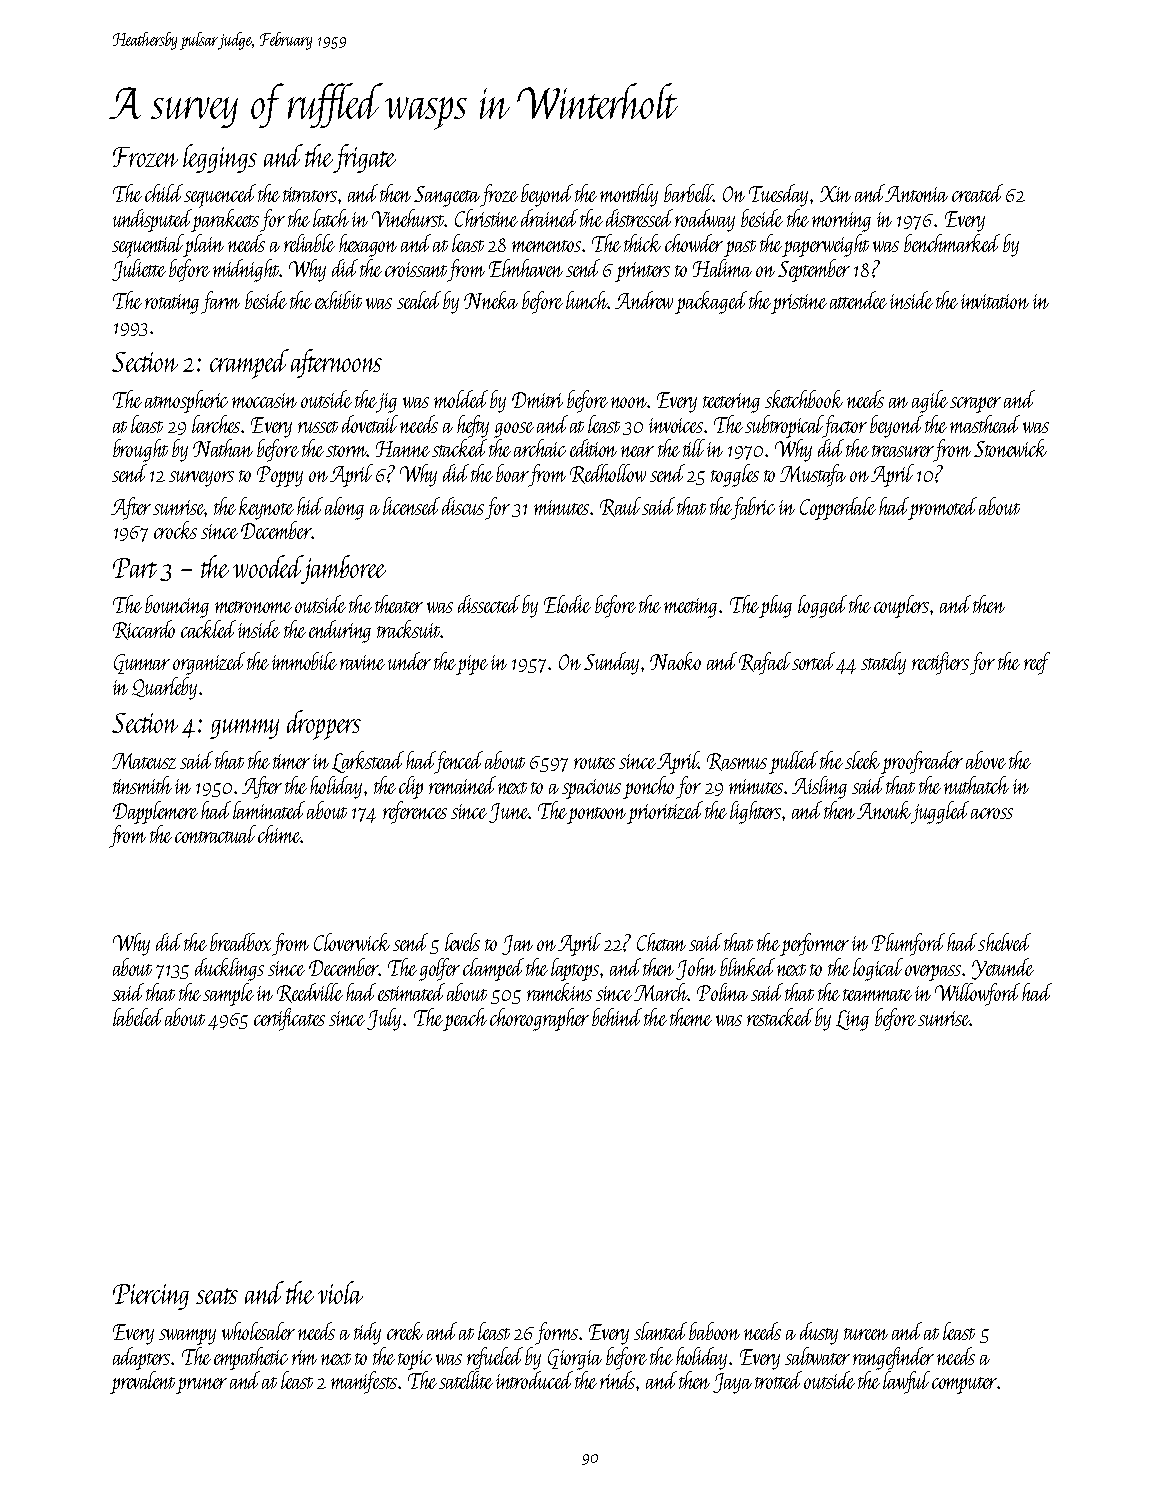  I want to click on teetering, so click(731, 403).
